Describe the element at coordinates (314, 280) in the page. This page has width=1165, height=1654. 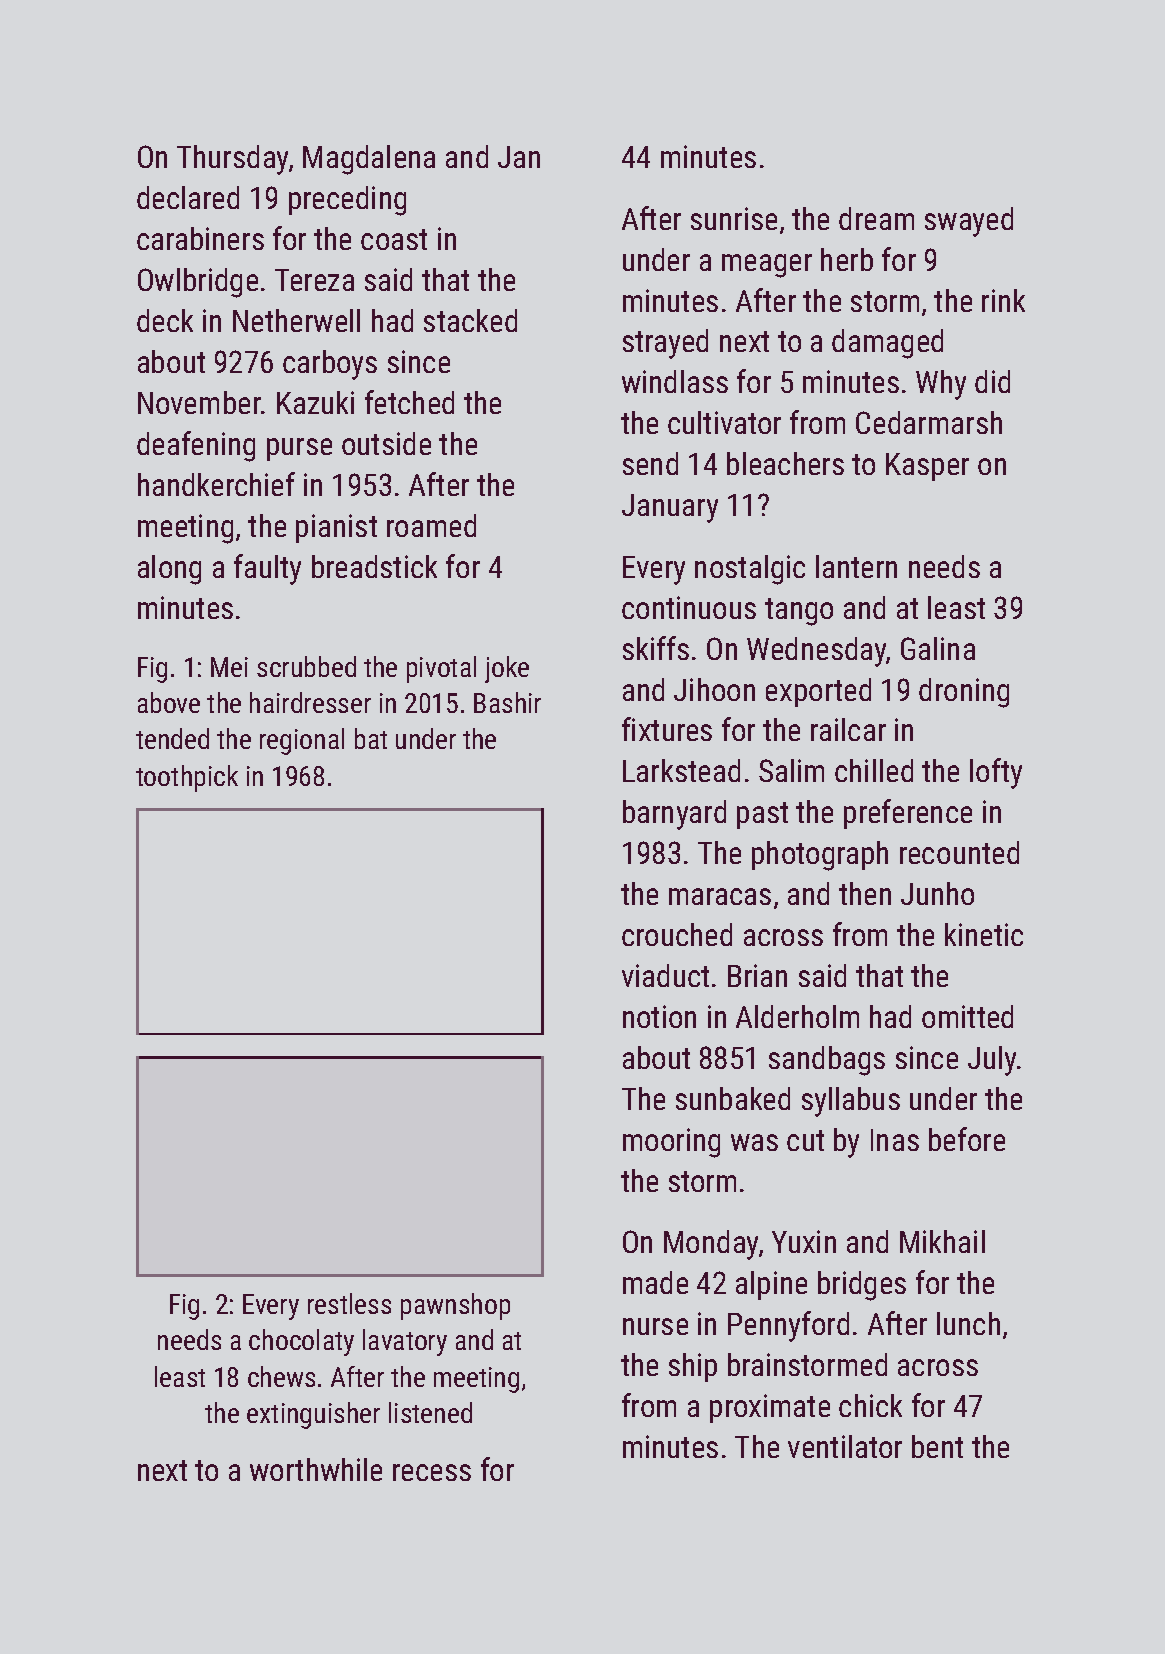
I see `Tereza` at that location.
